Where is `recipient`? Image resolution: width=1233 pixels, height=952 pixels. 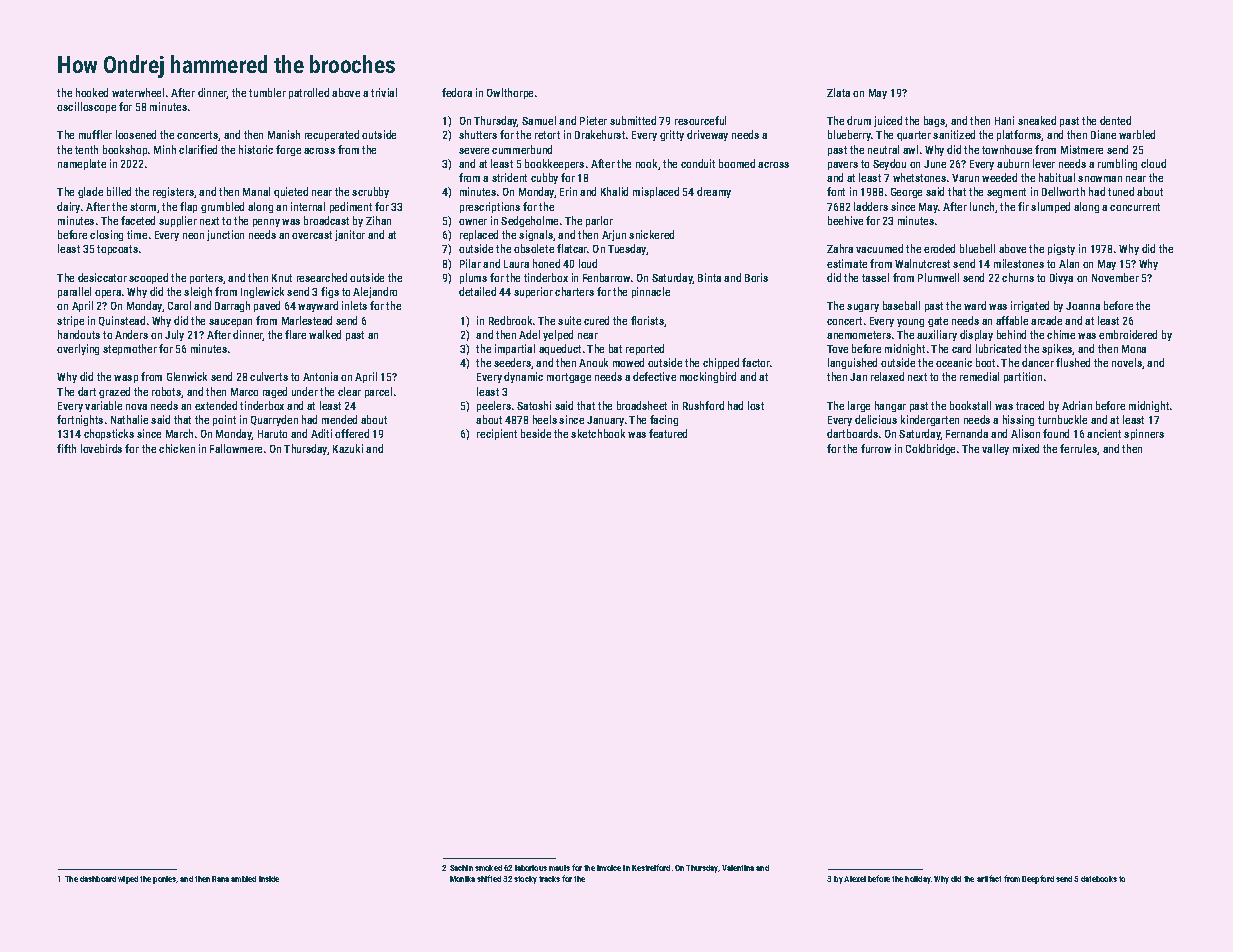 recipient is located at coordinates (497, 434).
